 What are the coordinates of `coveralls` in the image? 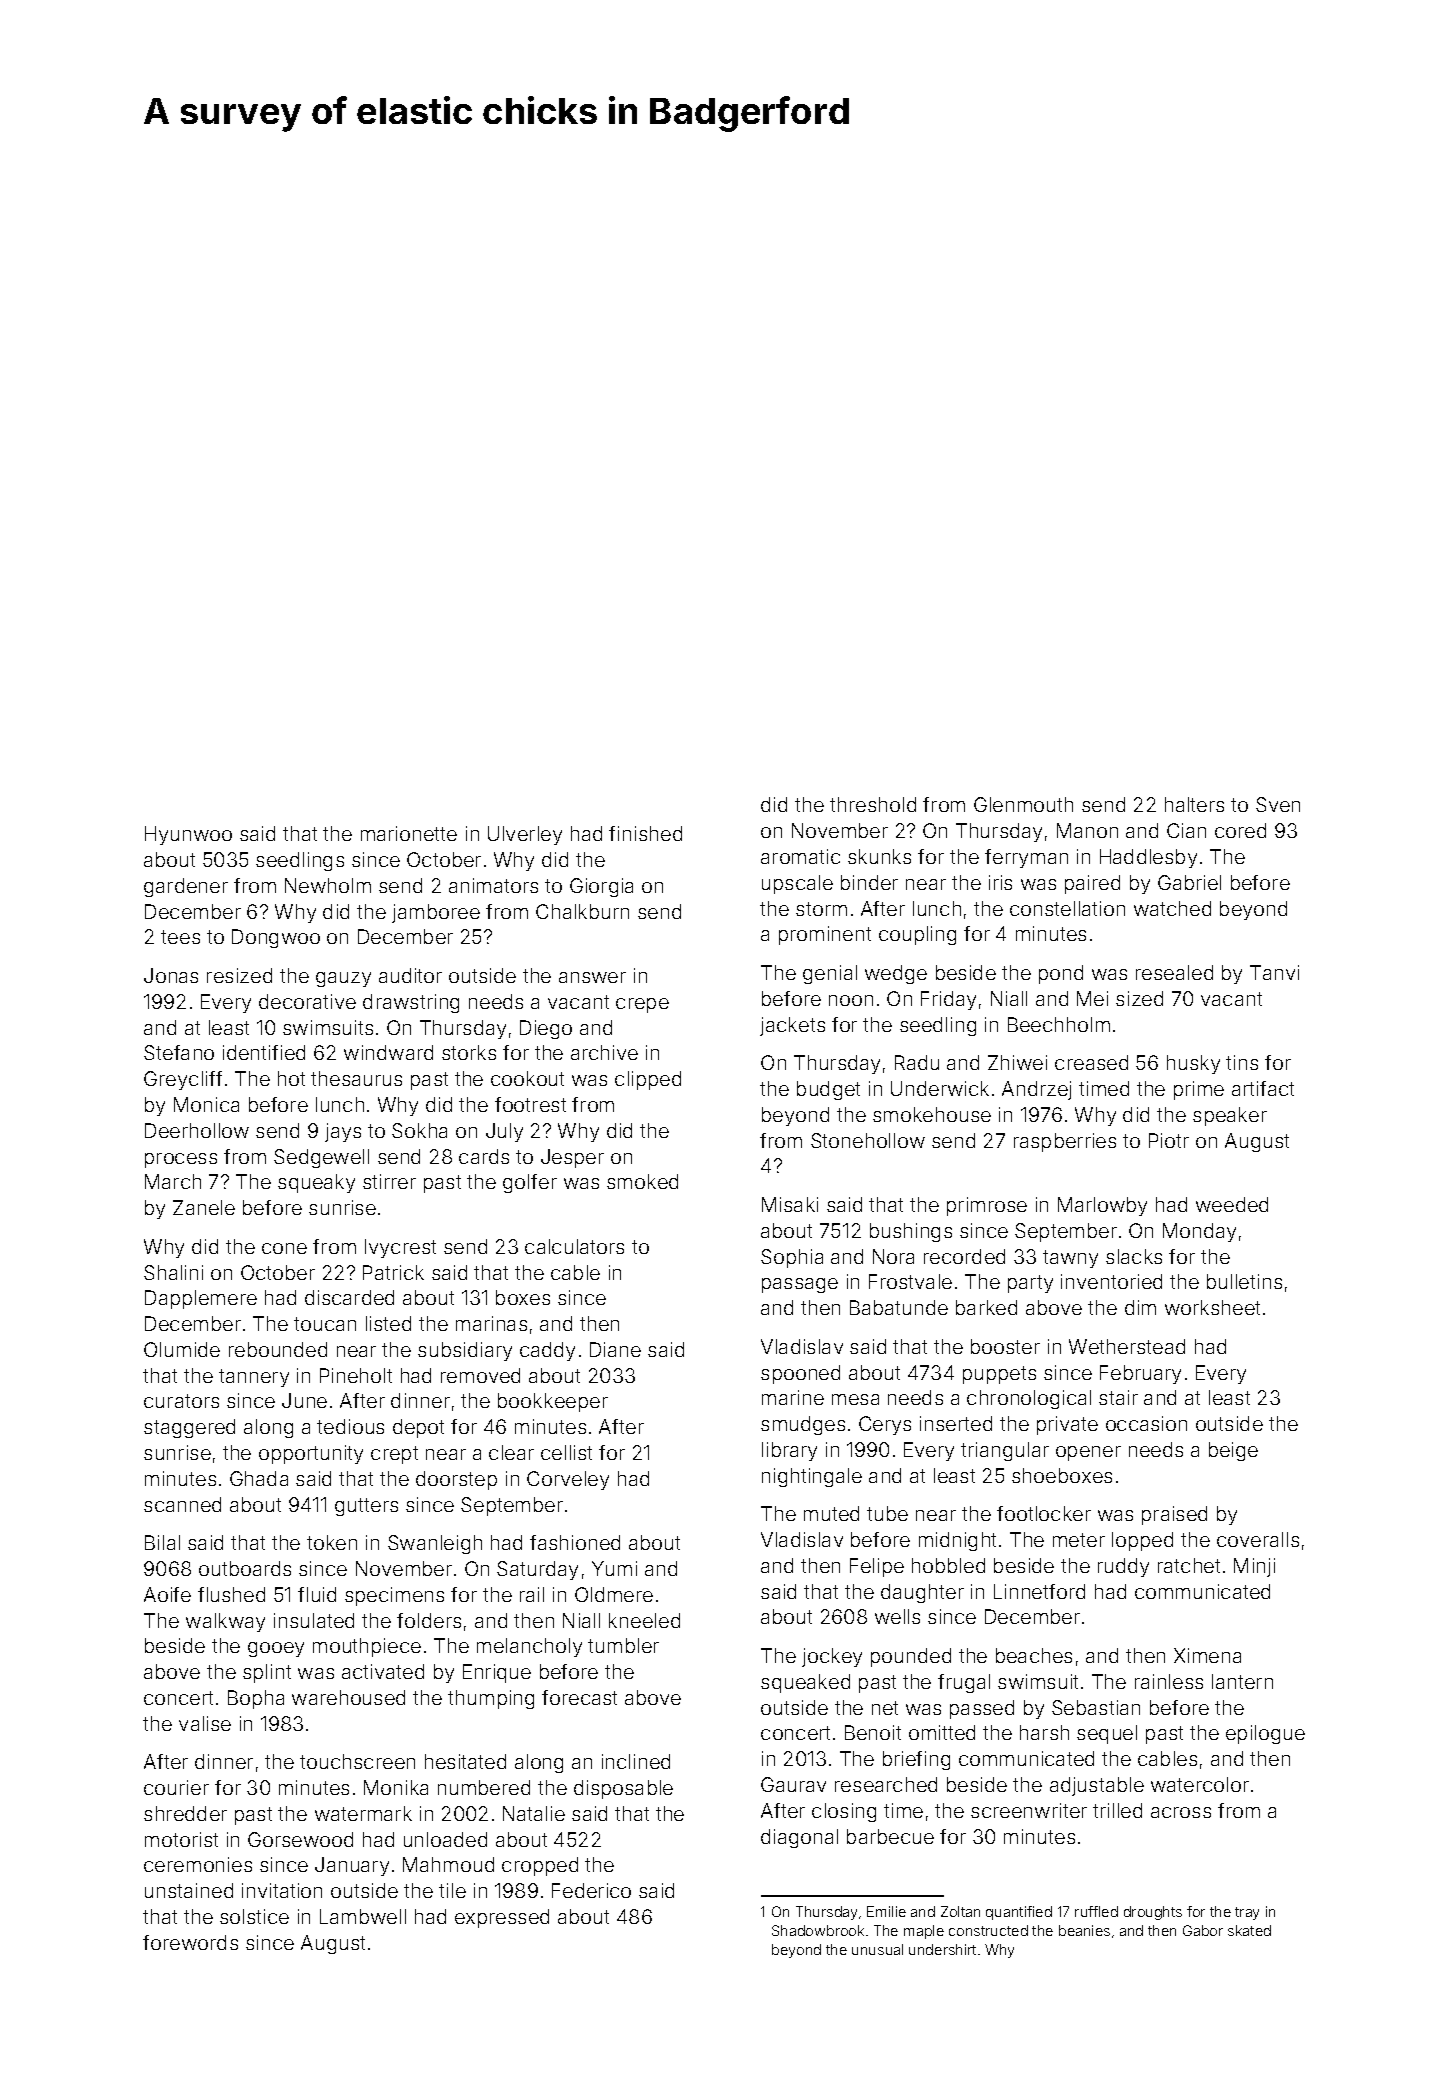 It's located at (1258, 1539).
